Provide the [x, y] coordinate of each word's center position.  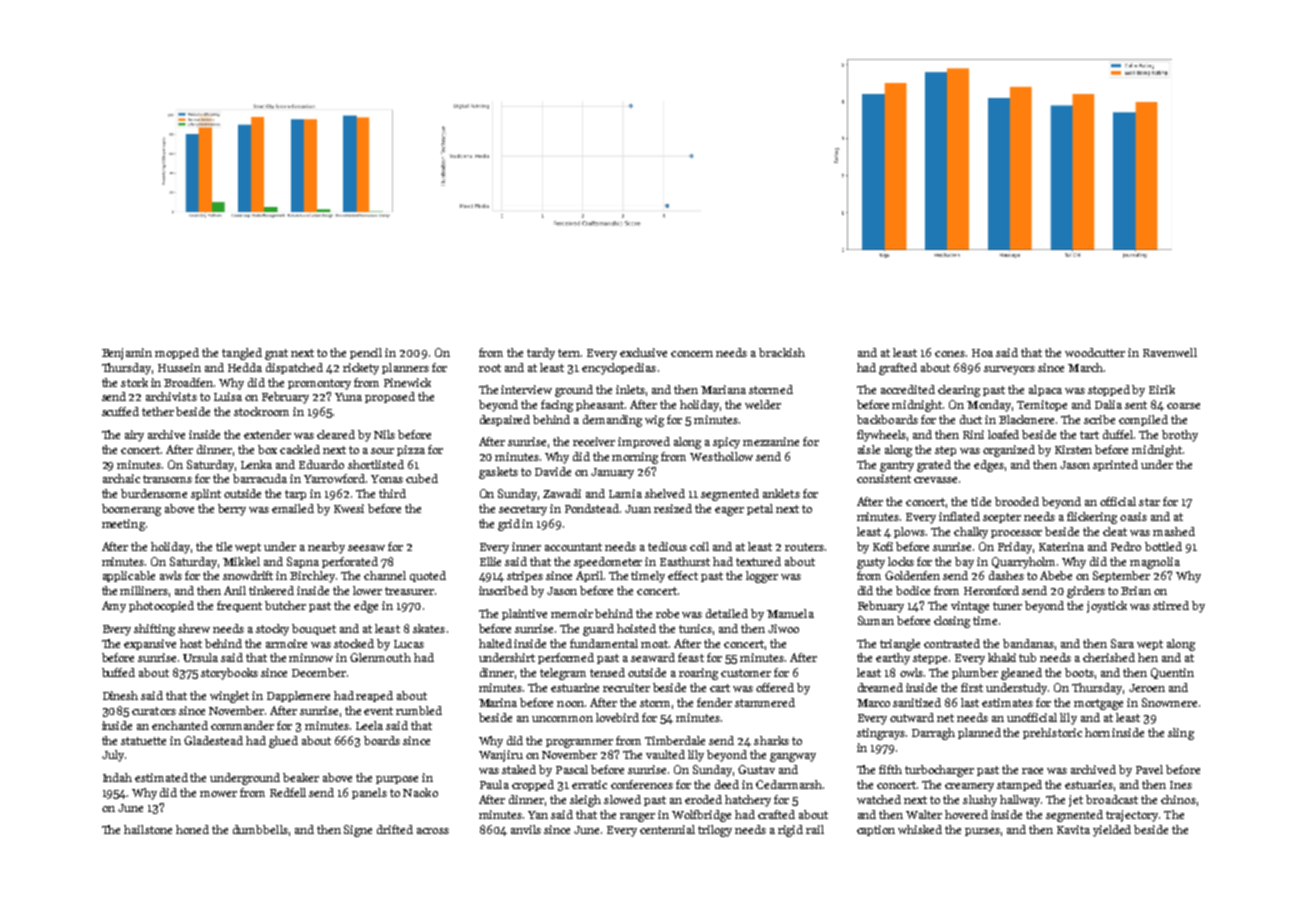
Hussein [179, 367]
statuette [143, 741]
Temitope [1042, 405]
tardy [541, 354]
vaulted [665, 754]
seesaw [366, 548]
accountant [573, 547]
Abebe [1056, 575]
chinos [1178, 799]
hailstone [148, 829]
